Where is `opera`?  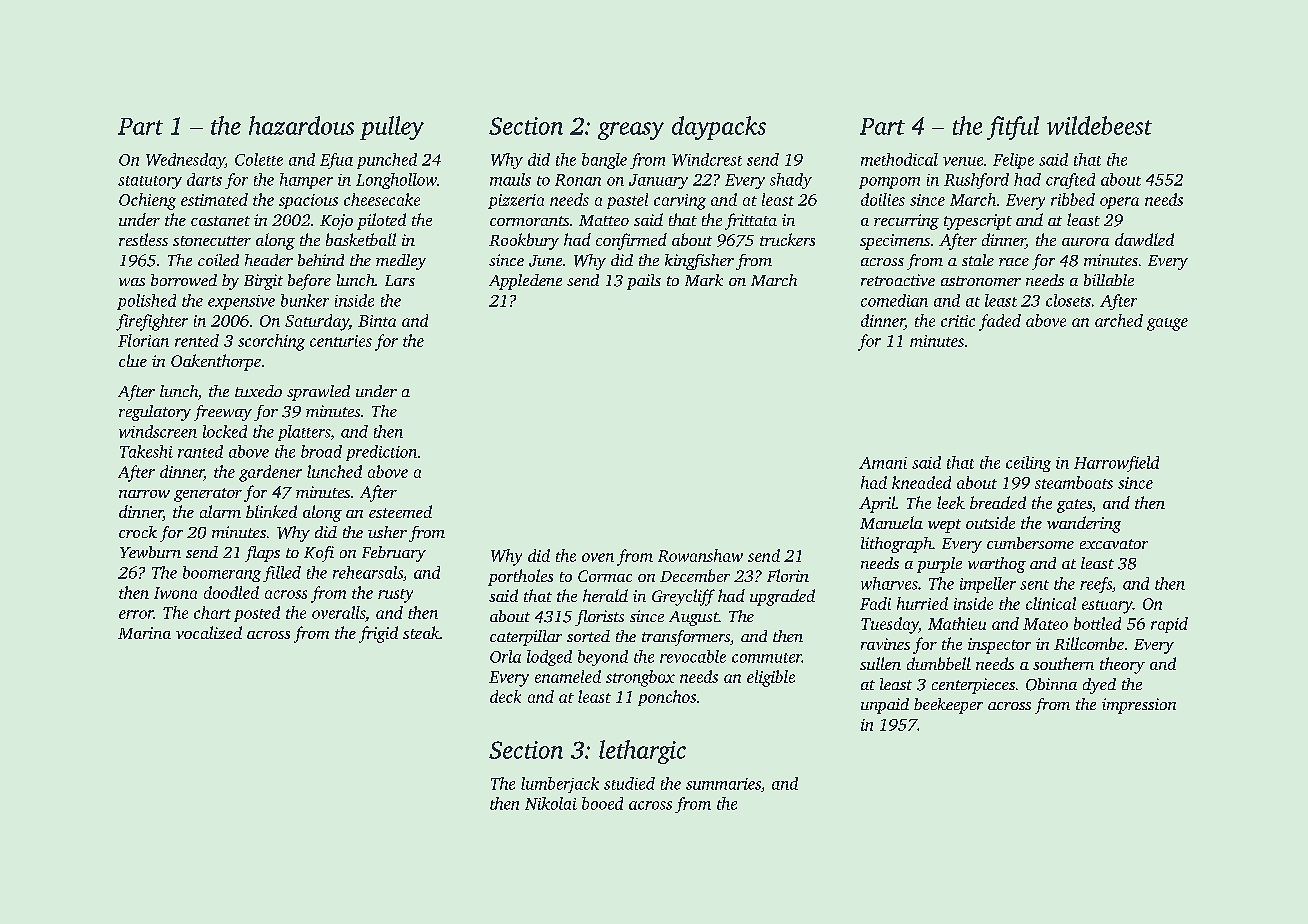 opera is located at coordinates (1119, 203).
